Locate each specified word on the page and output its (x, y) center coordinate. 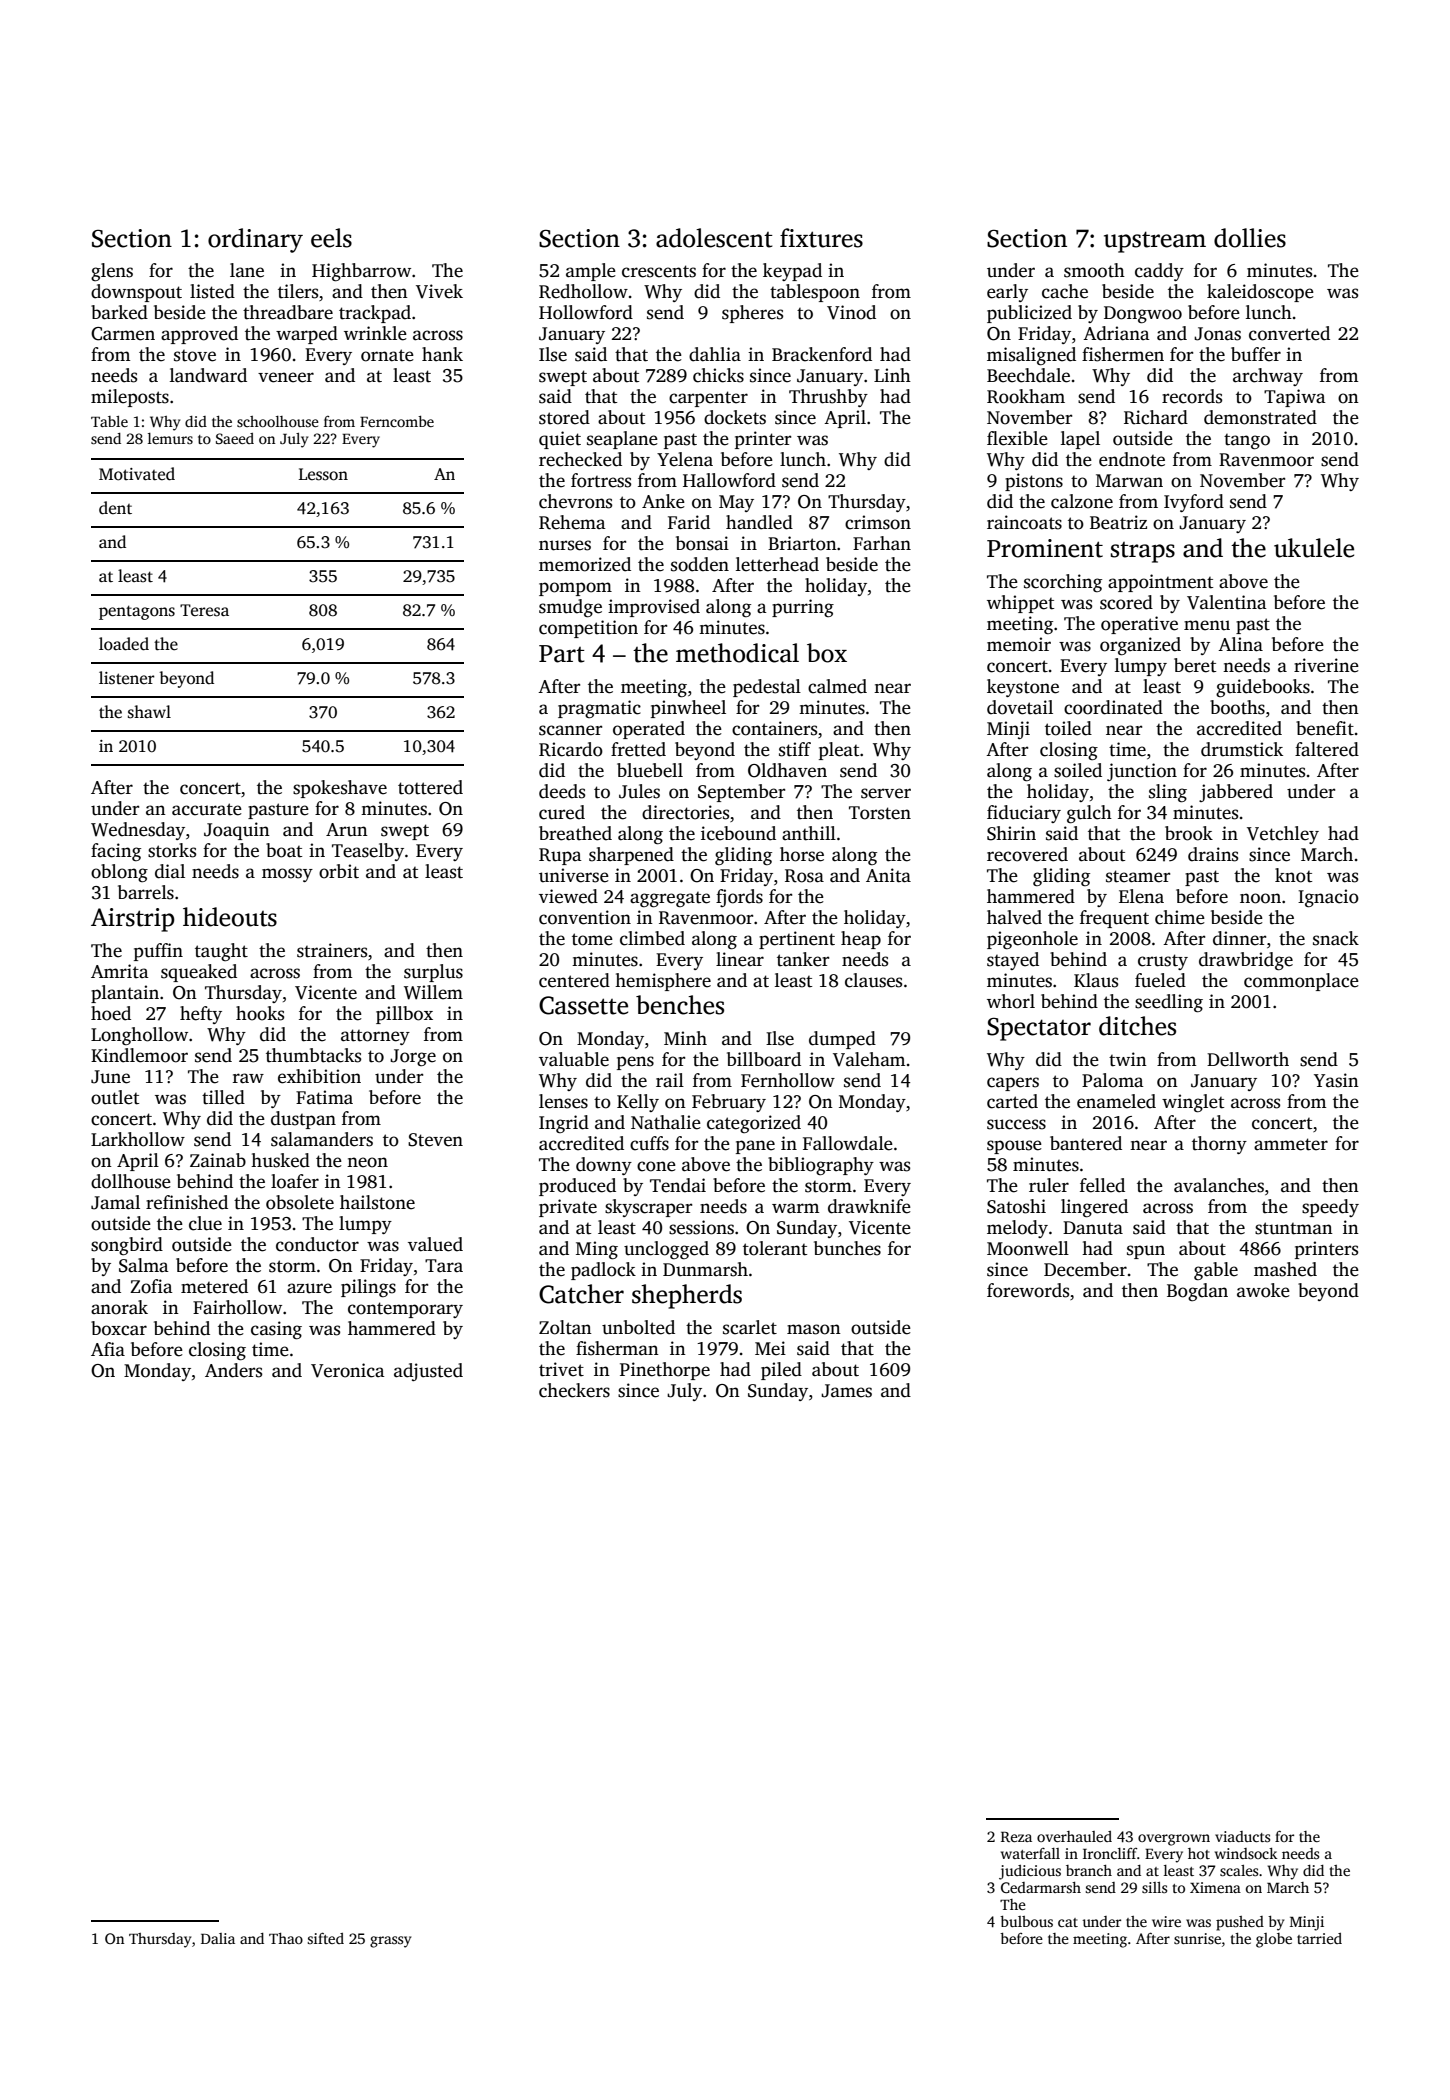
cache (1065, 291)
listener (127, 678)
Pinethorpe (665, 1371)
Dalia (218, 1938)
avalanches (1219, 1185)
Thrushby (828, 398)
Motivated (137, 474)
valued (435, 1244)
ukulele (1314, 548)
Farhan (882, 543)
